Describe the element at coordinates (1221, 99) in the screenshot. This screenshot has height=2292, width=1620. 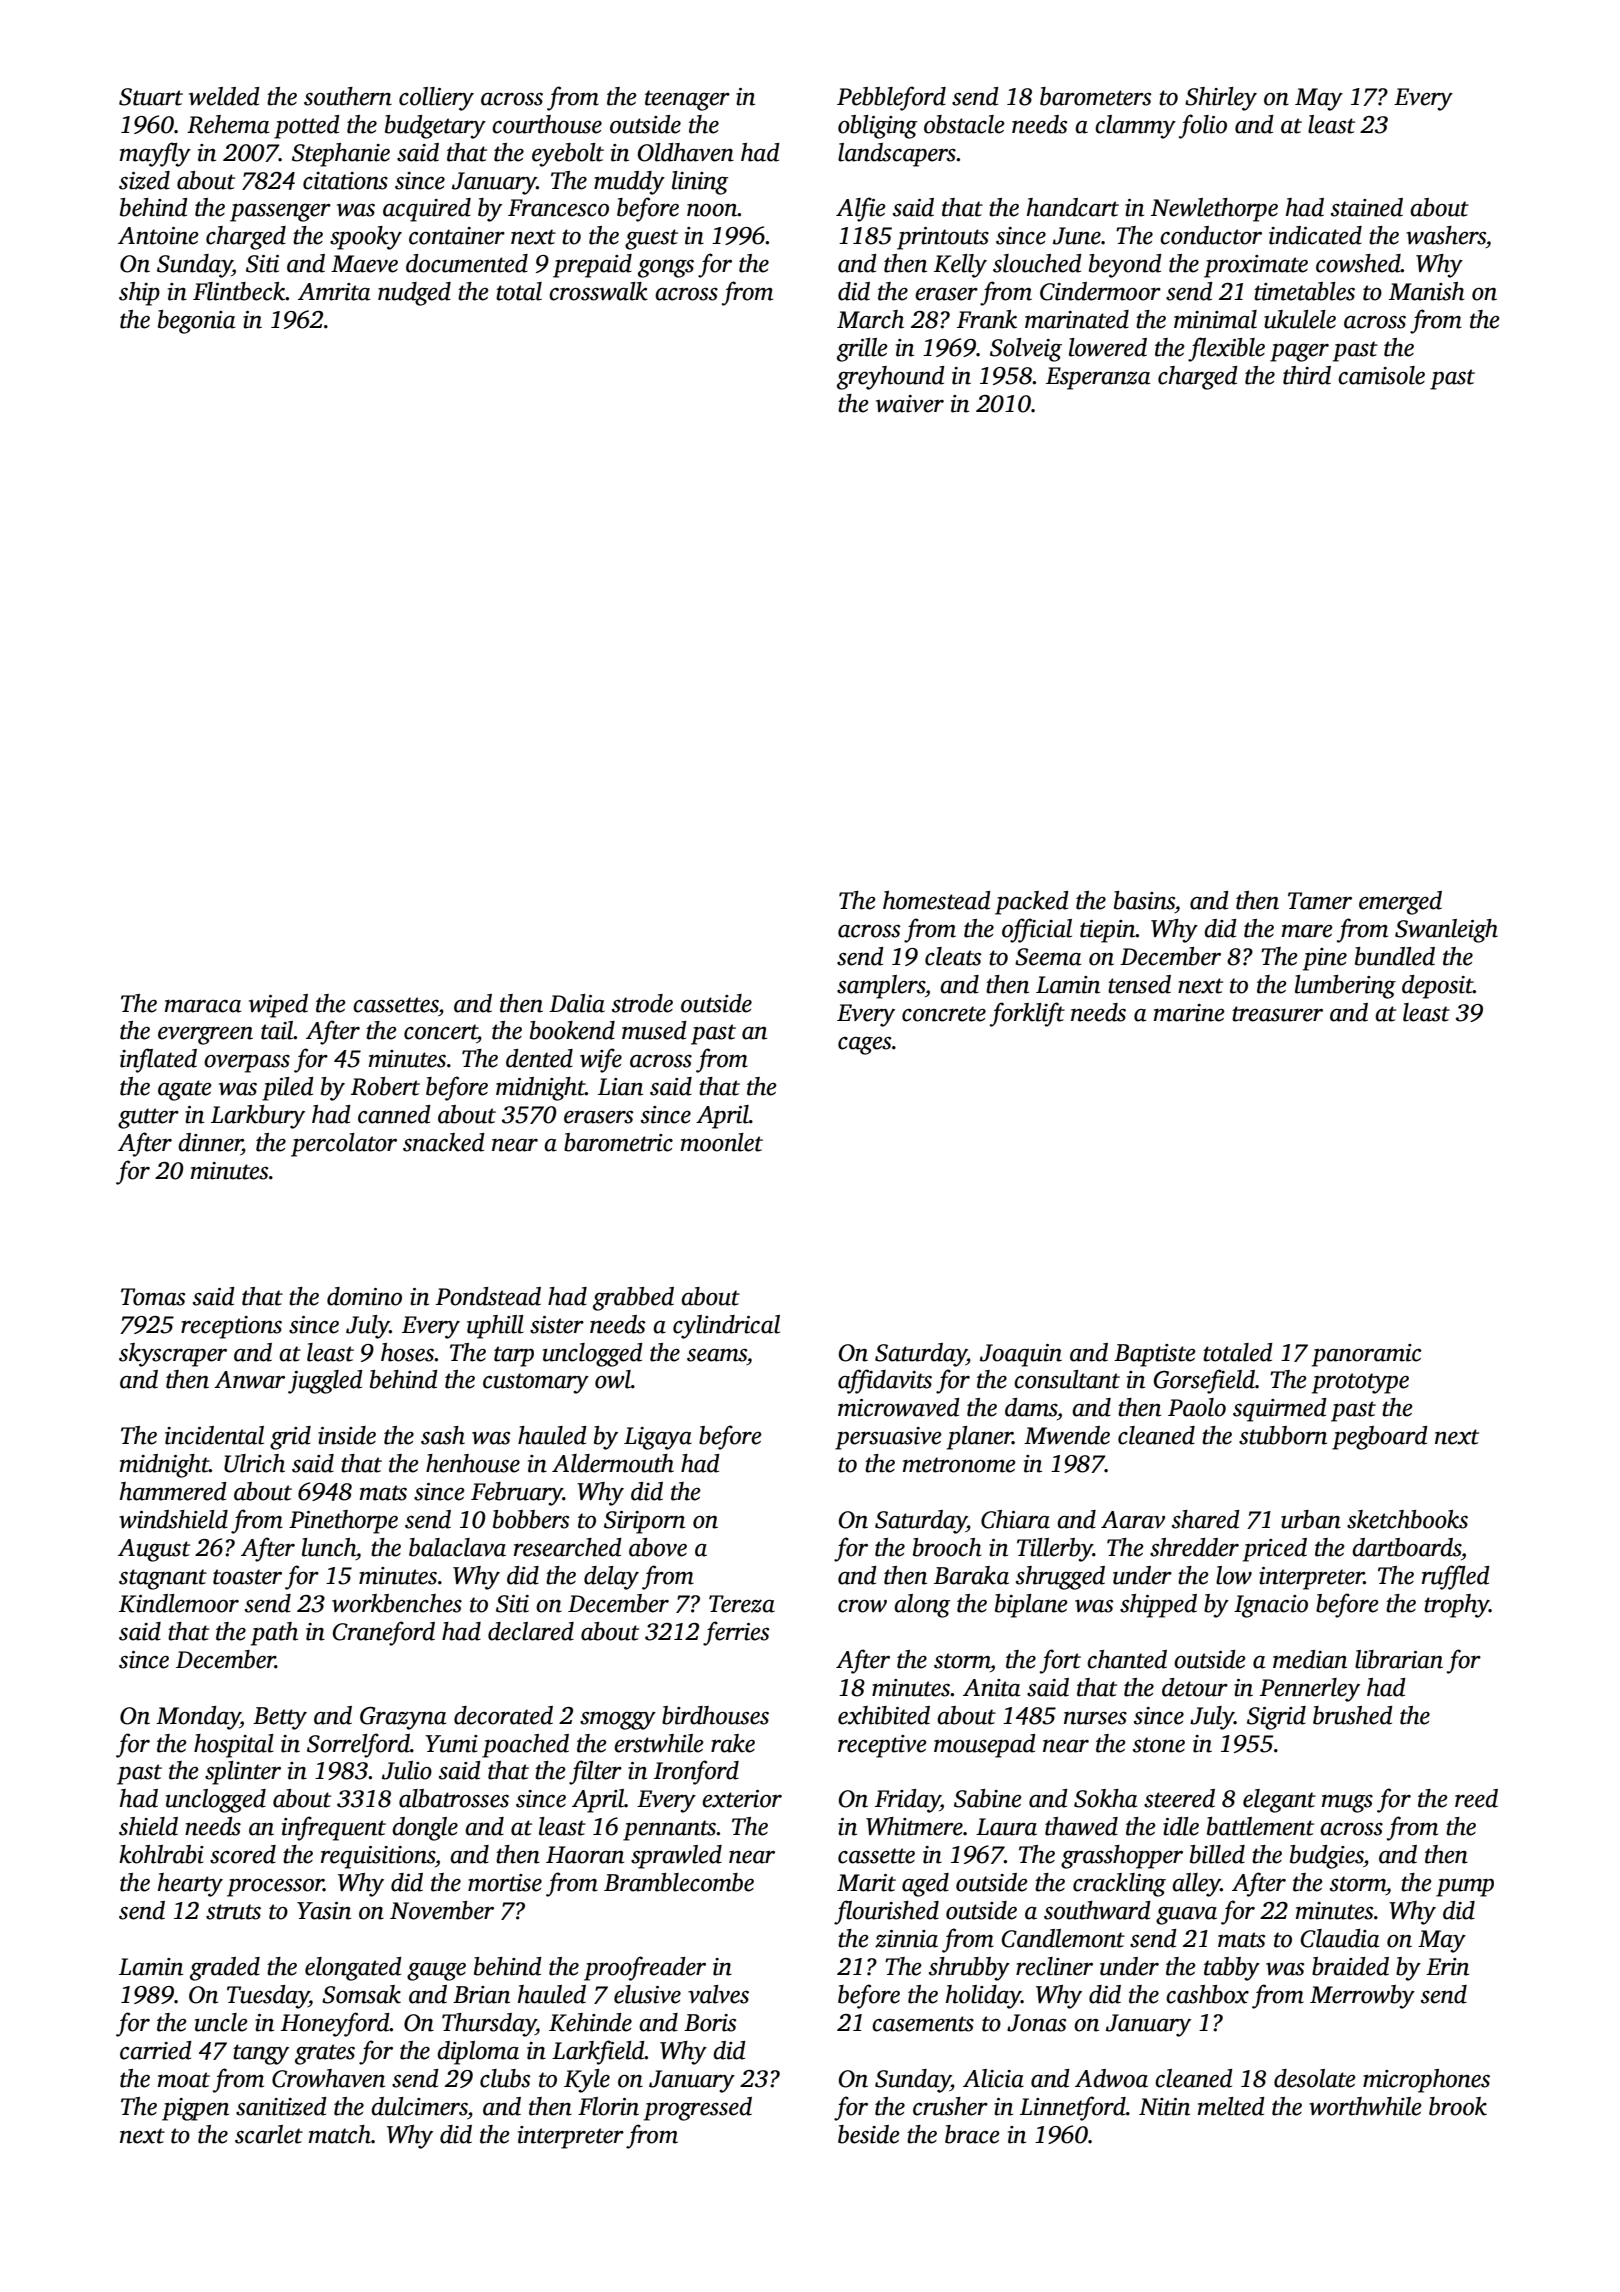
I see `Shirley` at that location.
